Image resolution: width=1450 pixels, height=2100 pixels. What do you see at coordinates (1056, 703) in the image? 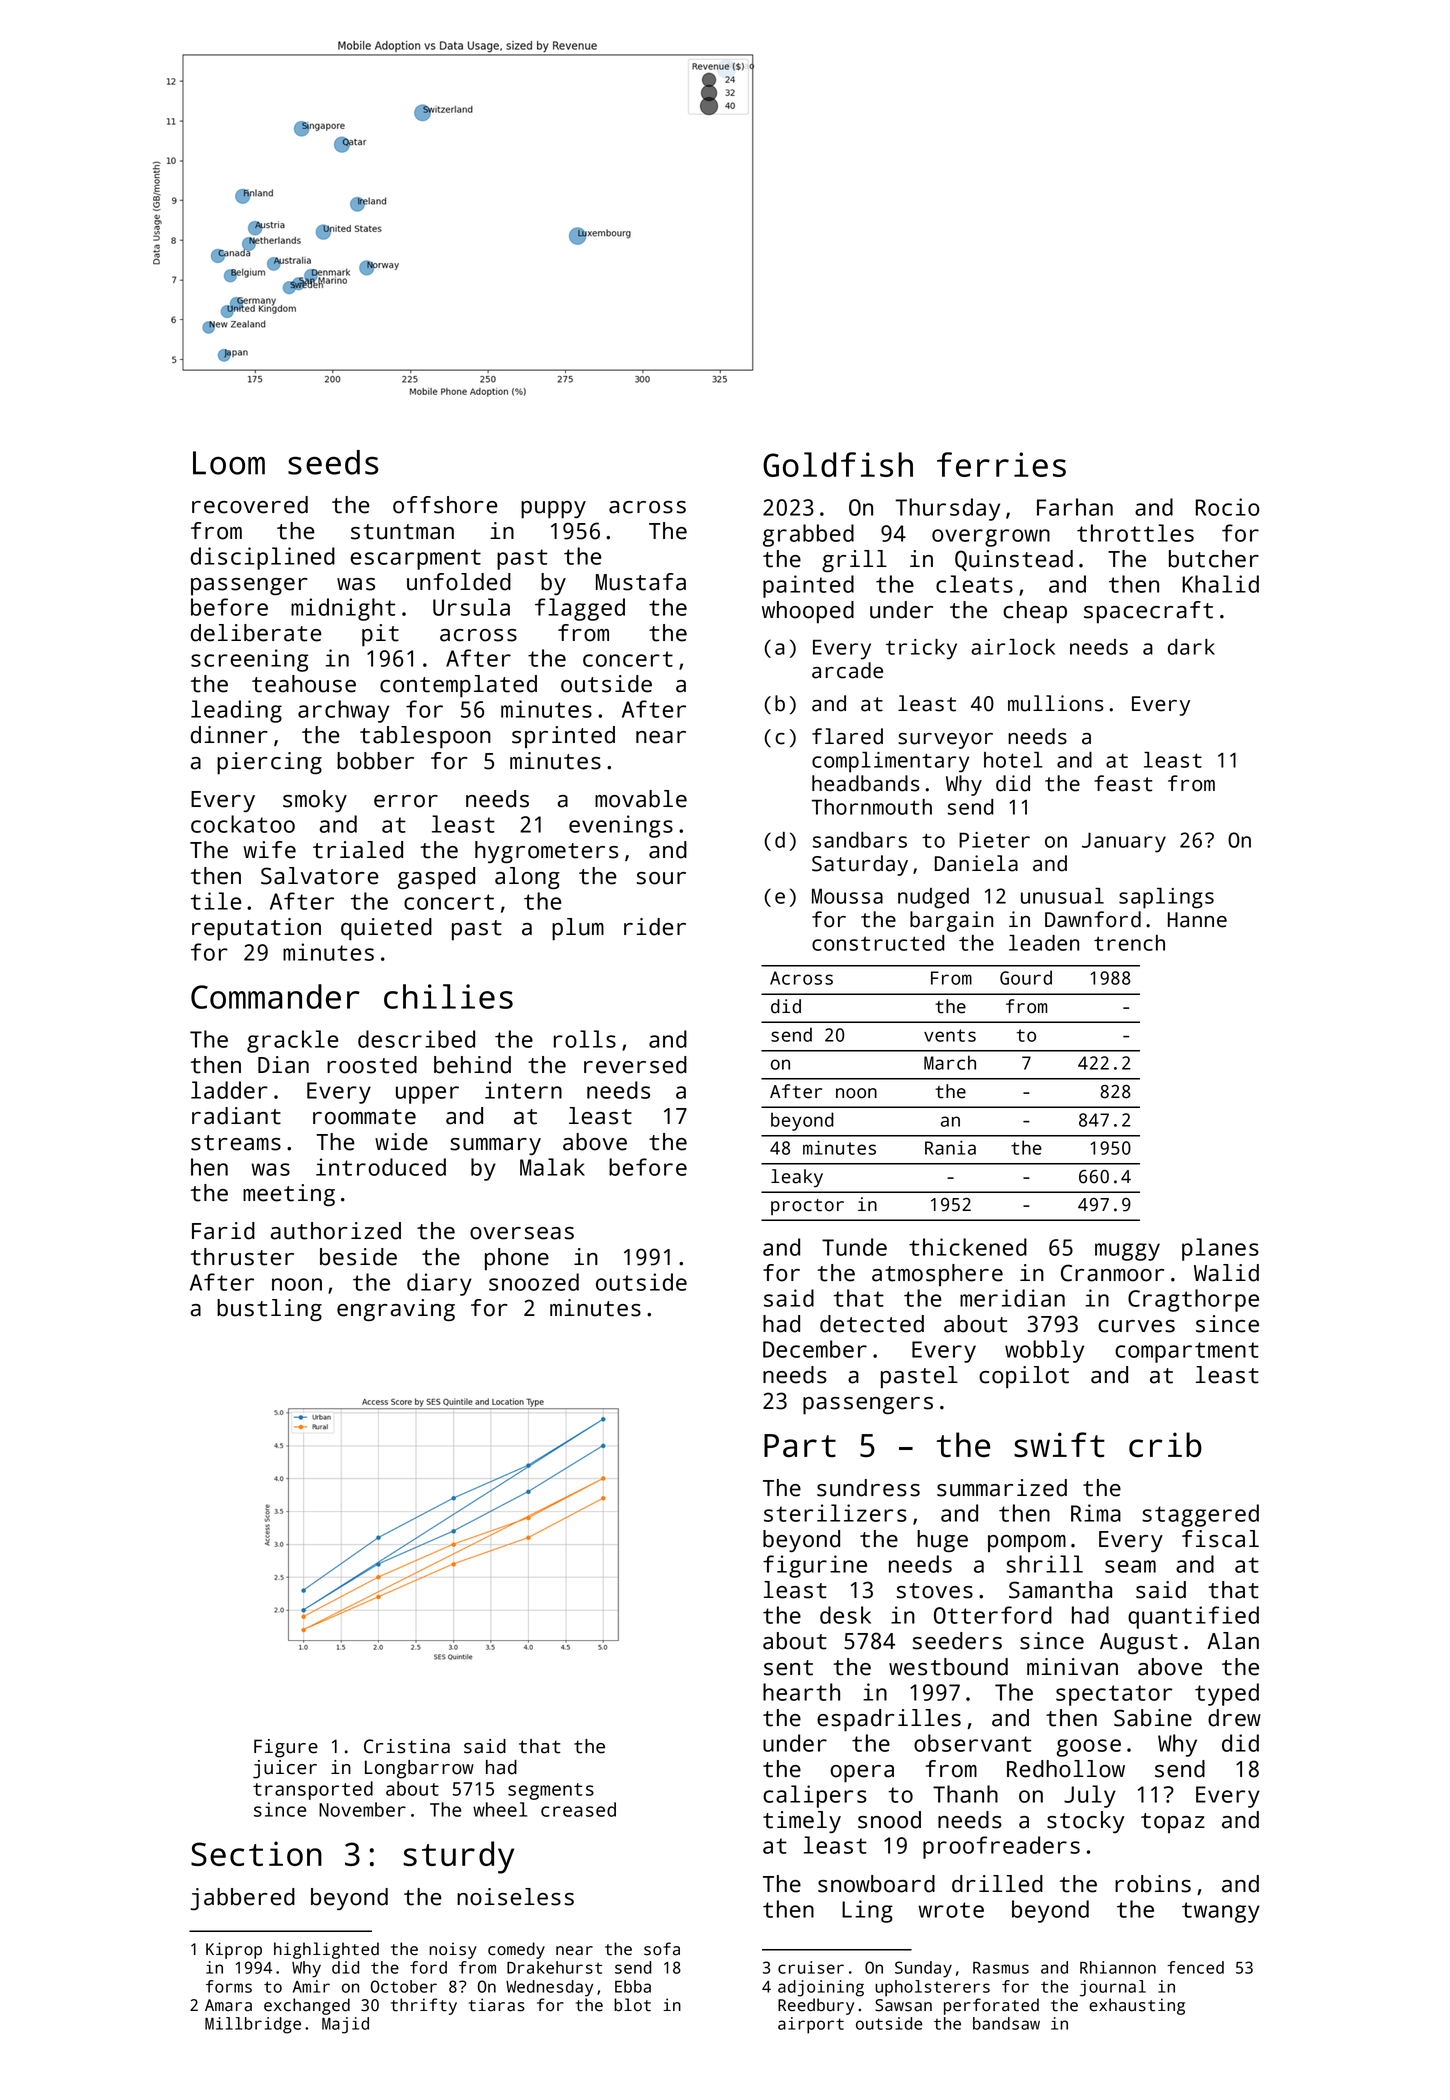
I see `mullions` at bounding box center [1056, 703].
